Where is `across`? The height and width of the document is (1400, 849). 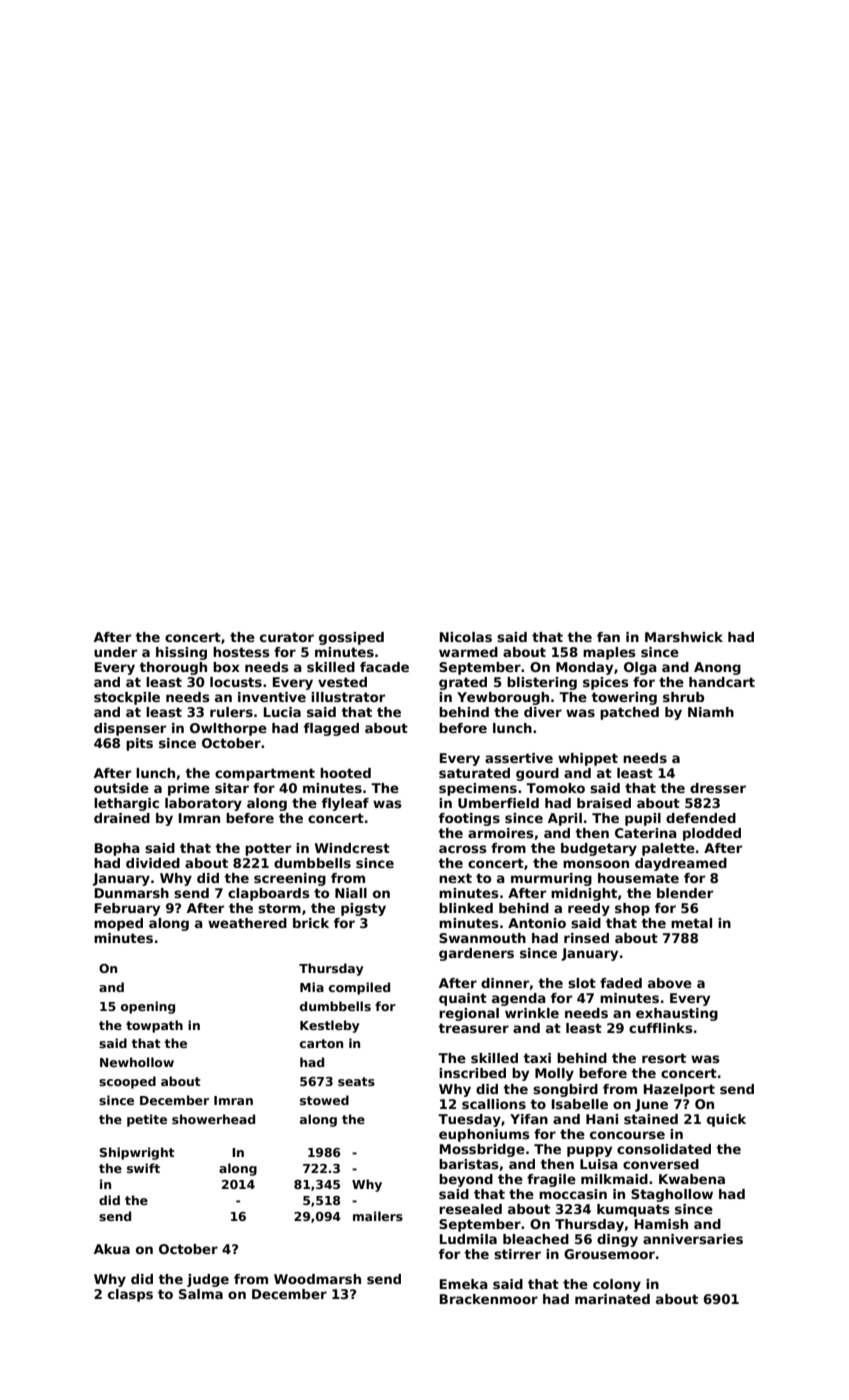
across is located at coordinates (463, 849).
